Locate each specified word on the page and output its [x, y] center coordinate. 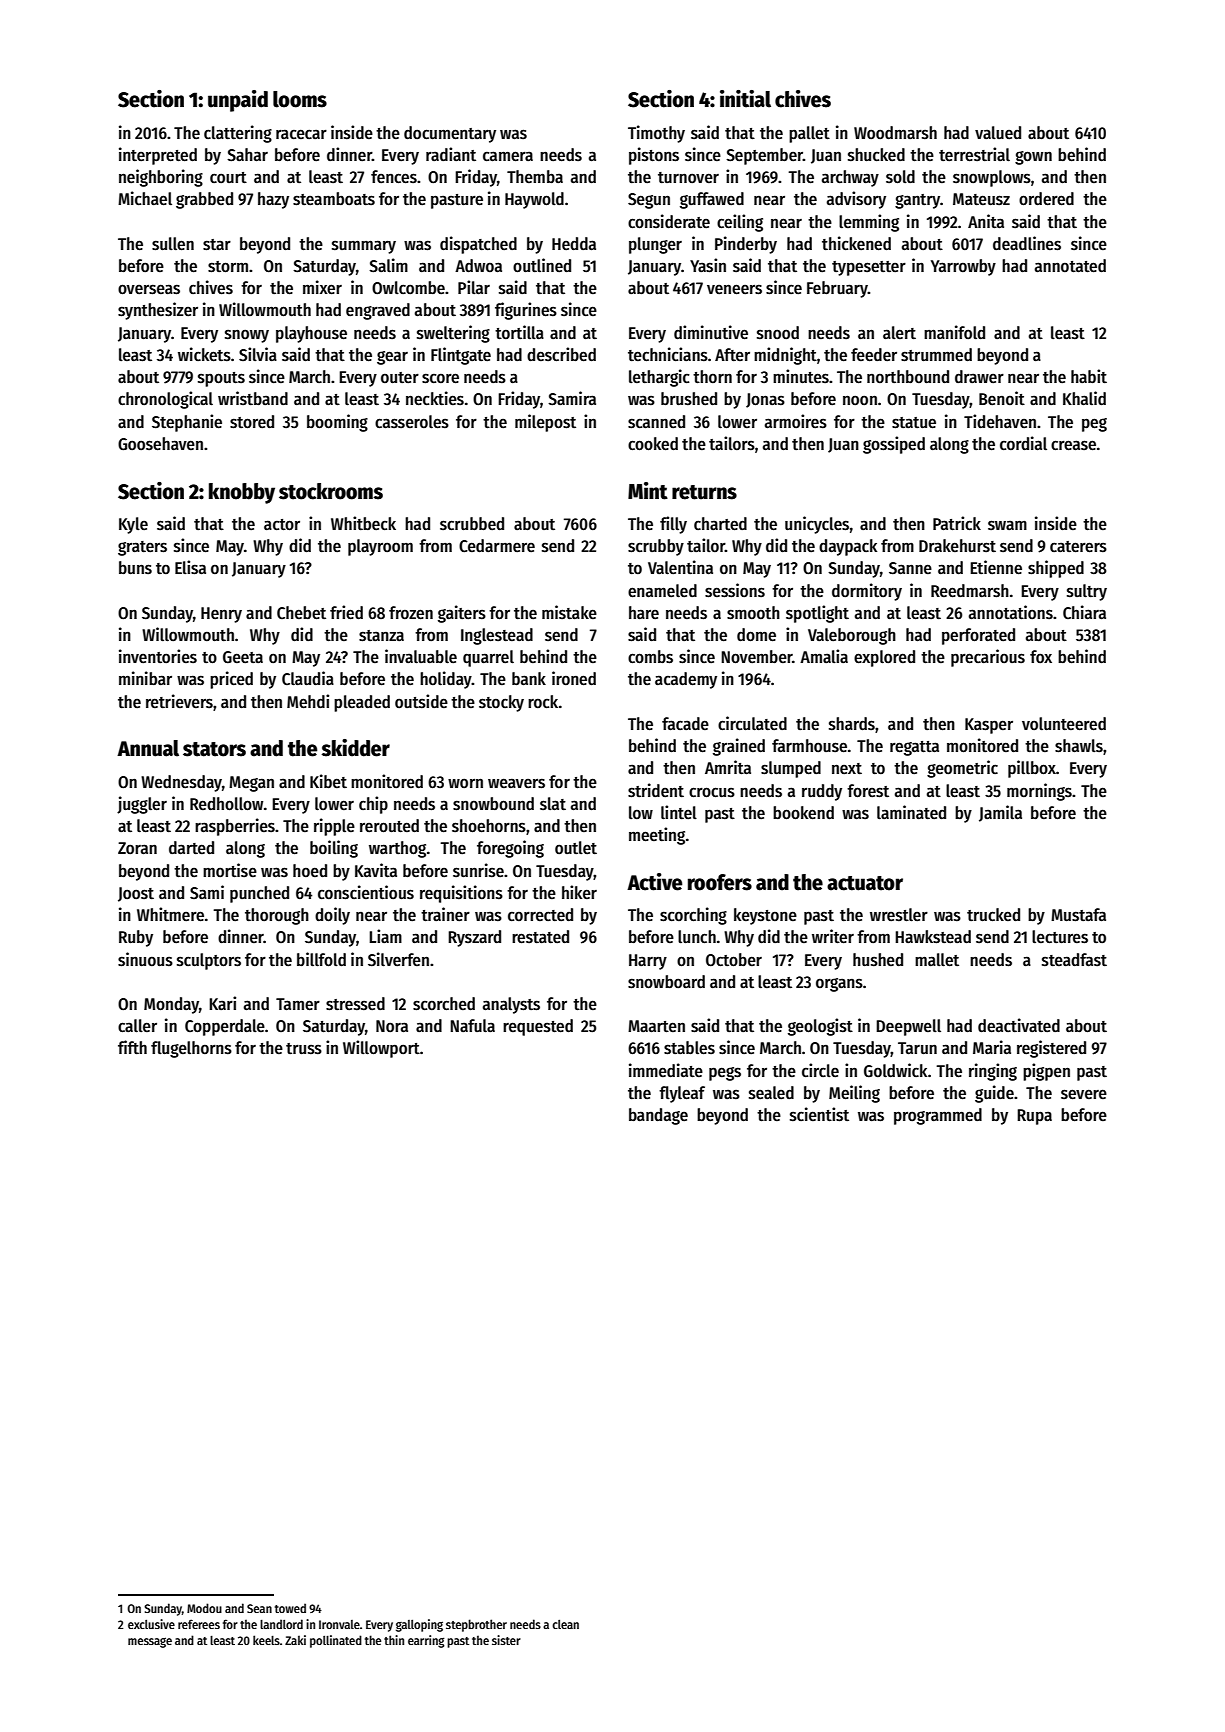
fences [394, 177]
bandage [658, 1116]
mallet [937, 960]
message [150, 1642]
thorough [277, 916]
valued [998, 133]
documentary [450, 134]
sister [506, 1640]
